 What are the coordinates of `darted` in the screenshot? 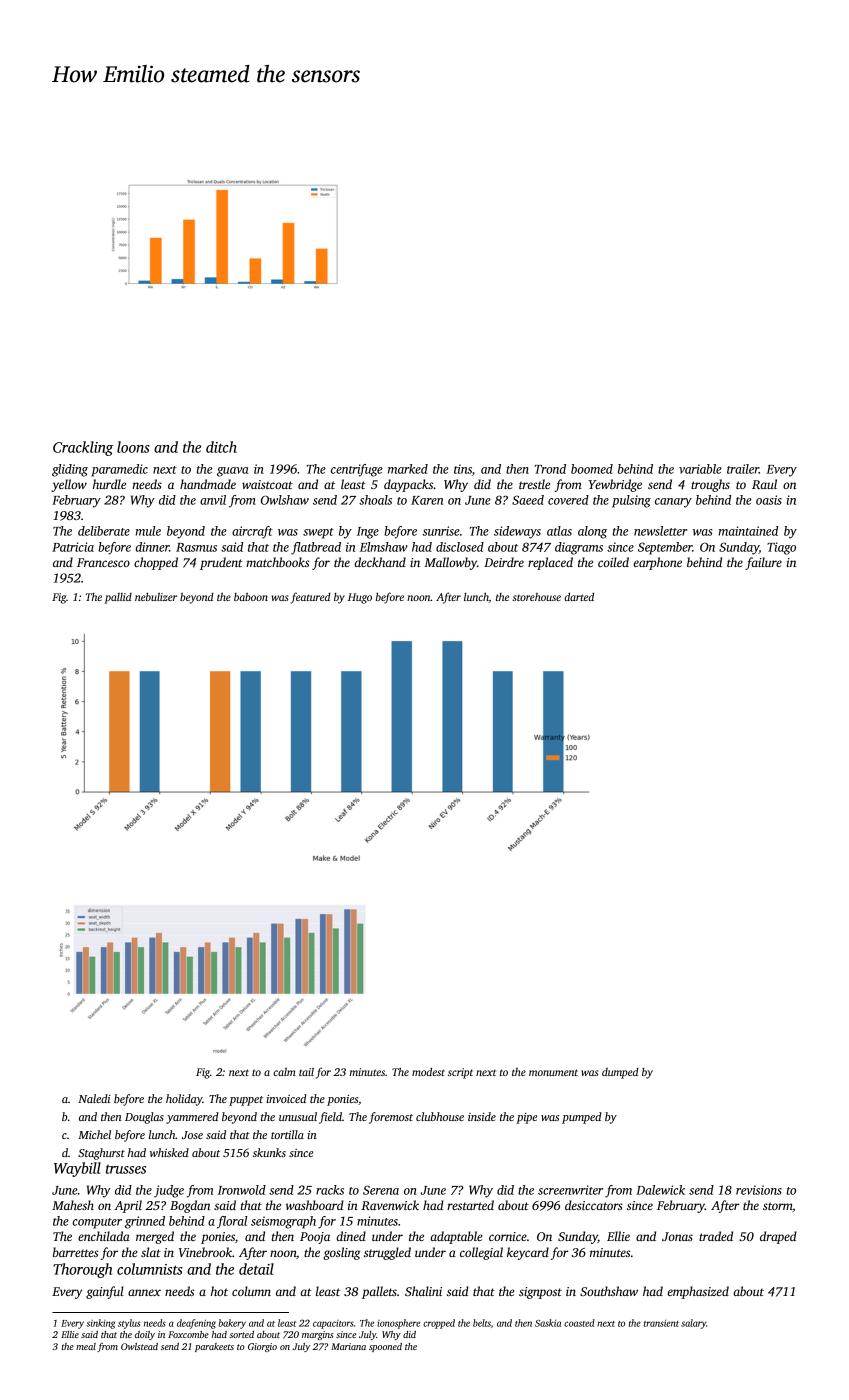 It's located at (579, 597).
